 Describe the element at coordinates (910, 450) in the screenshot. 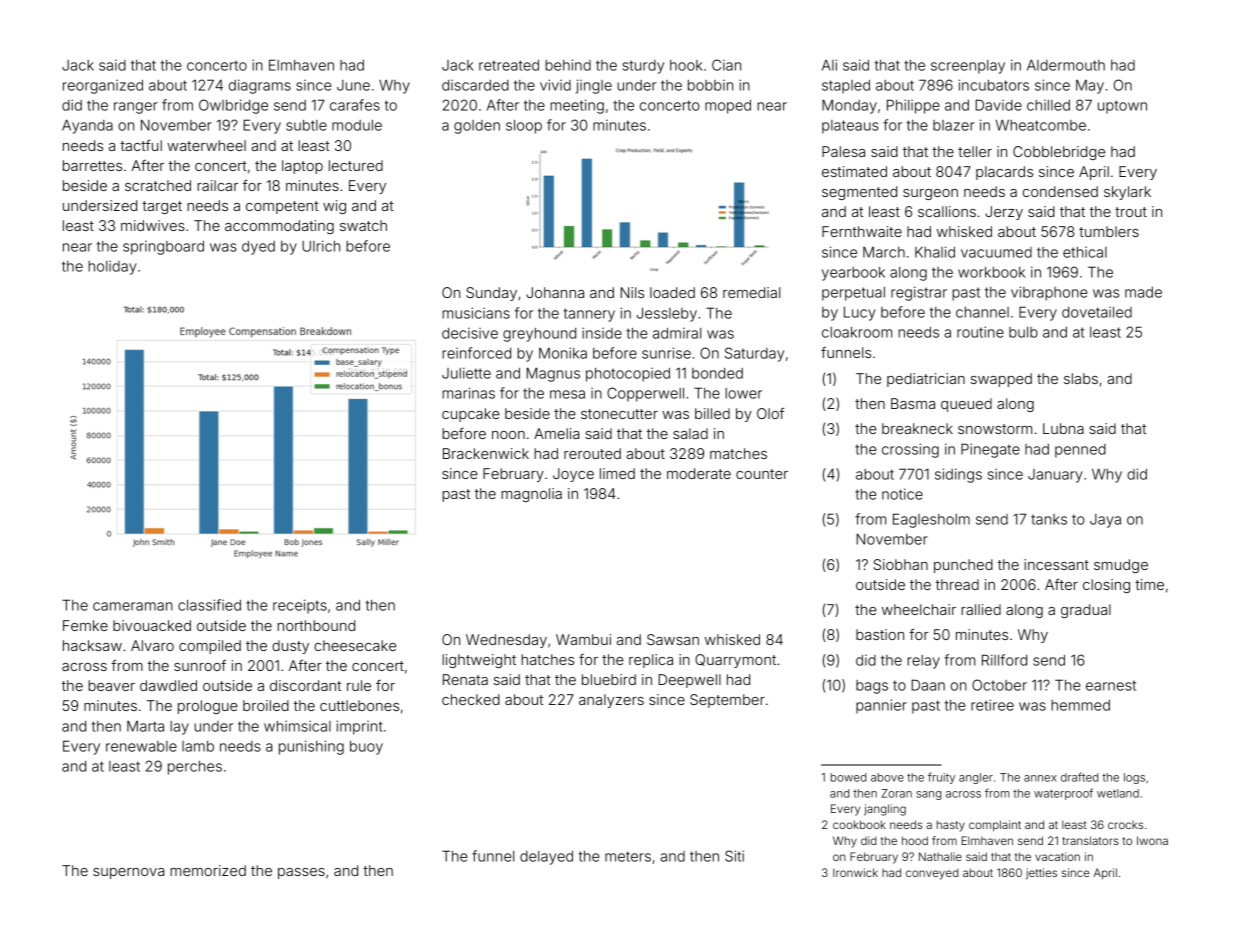

I see `crossing` at that location.
